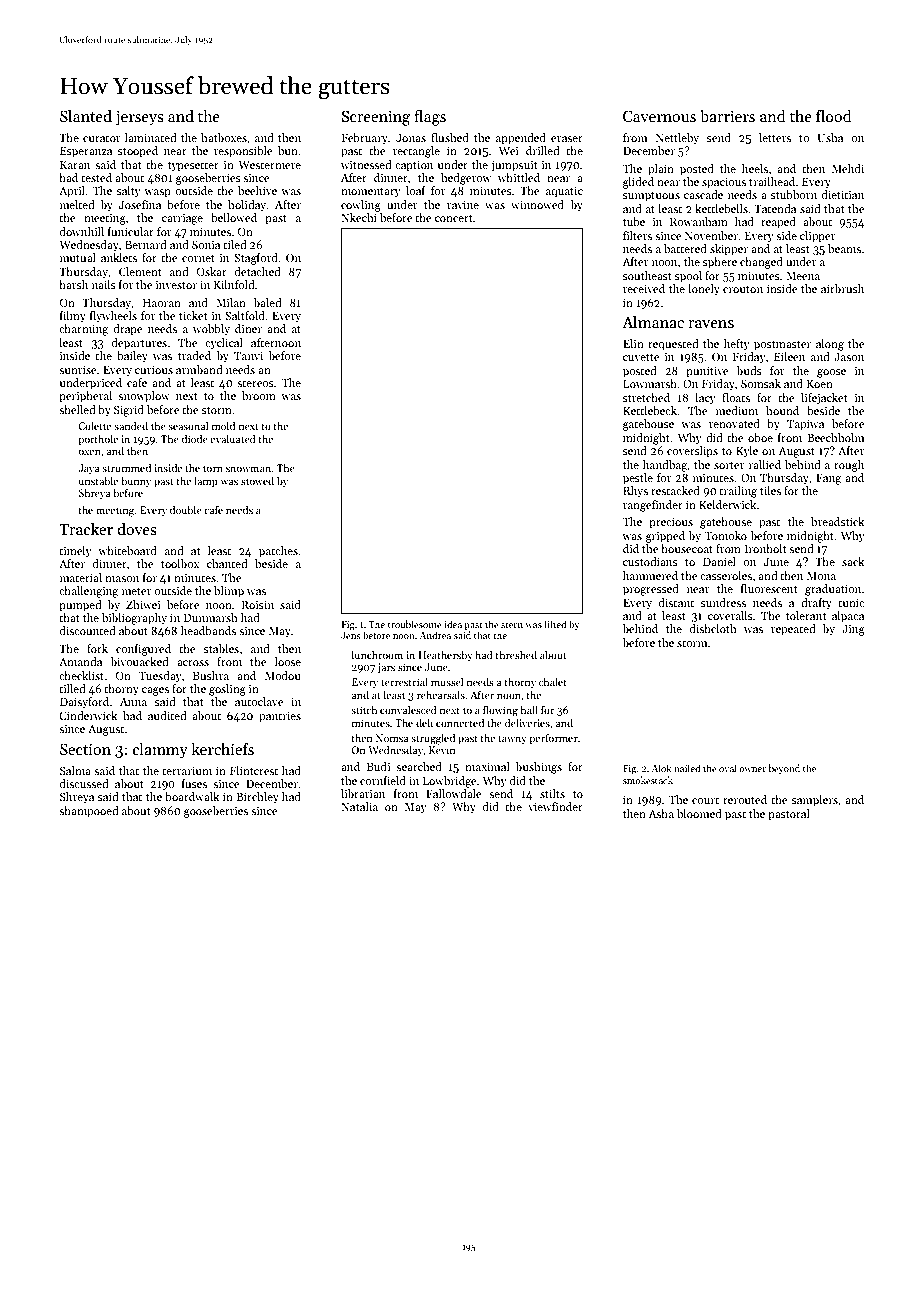  I want to click on mutual, so click(78, 257).
